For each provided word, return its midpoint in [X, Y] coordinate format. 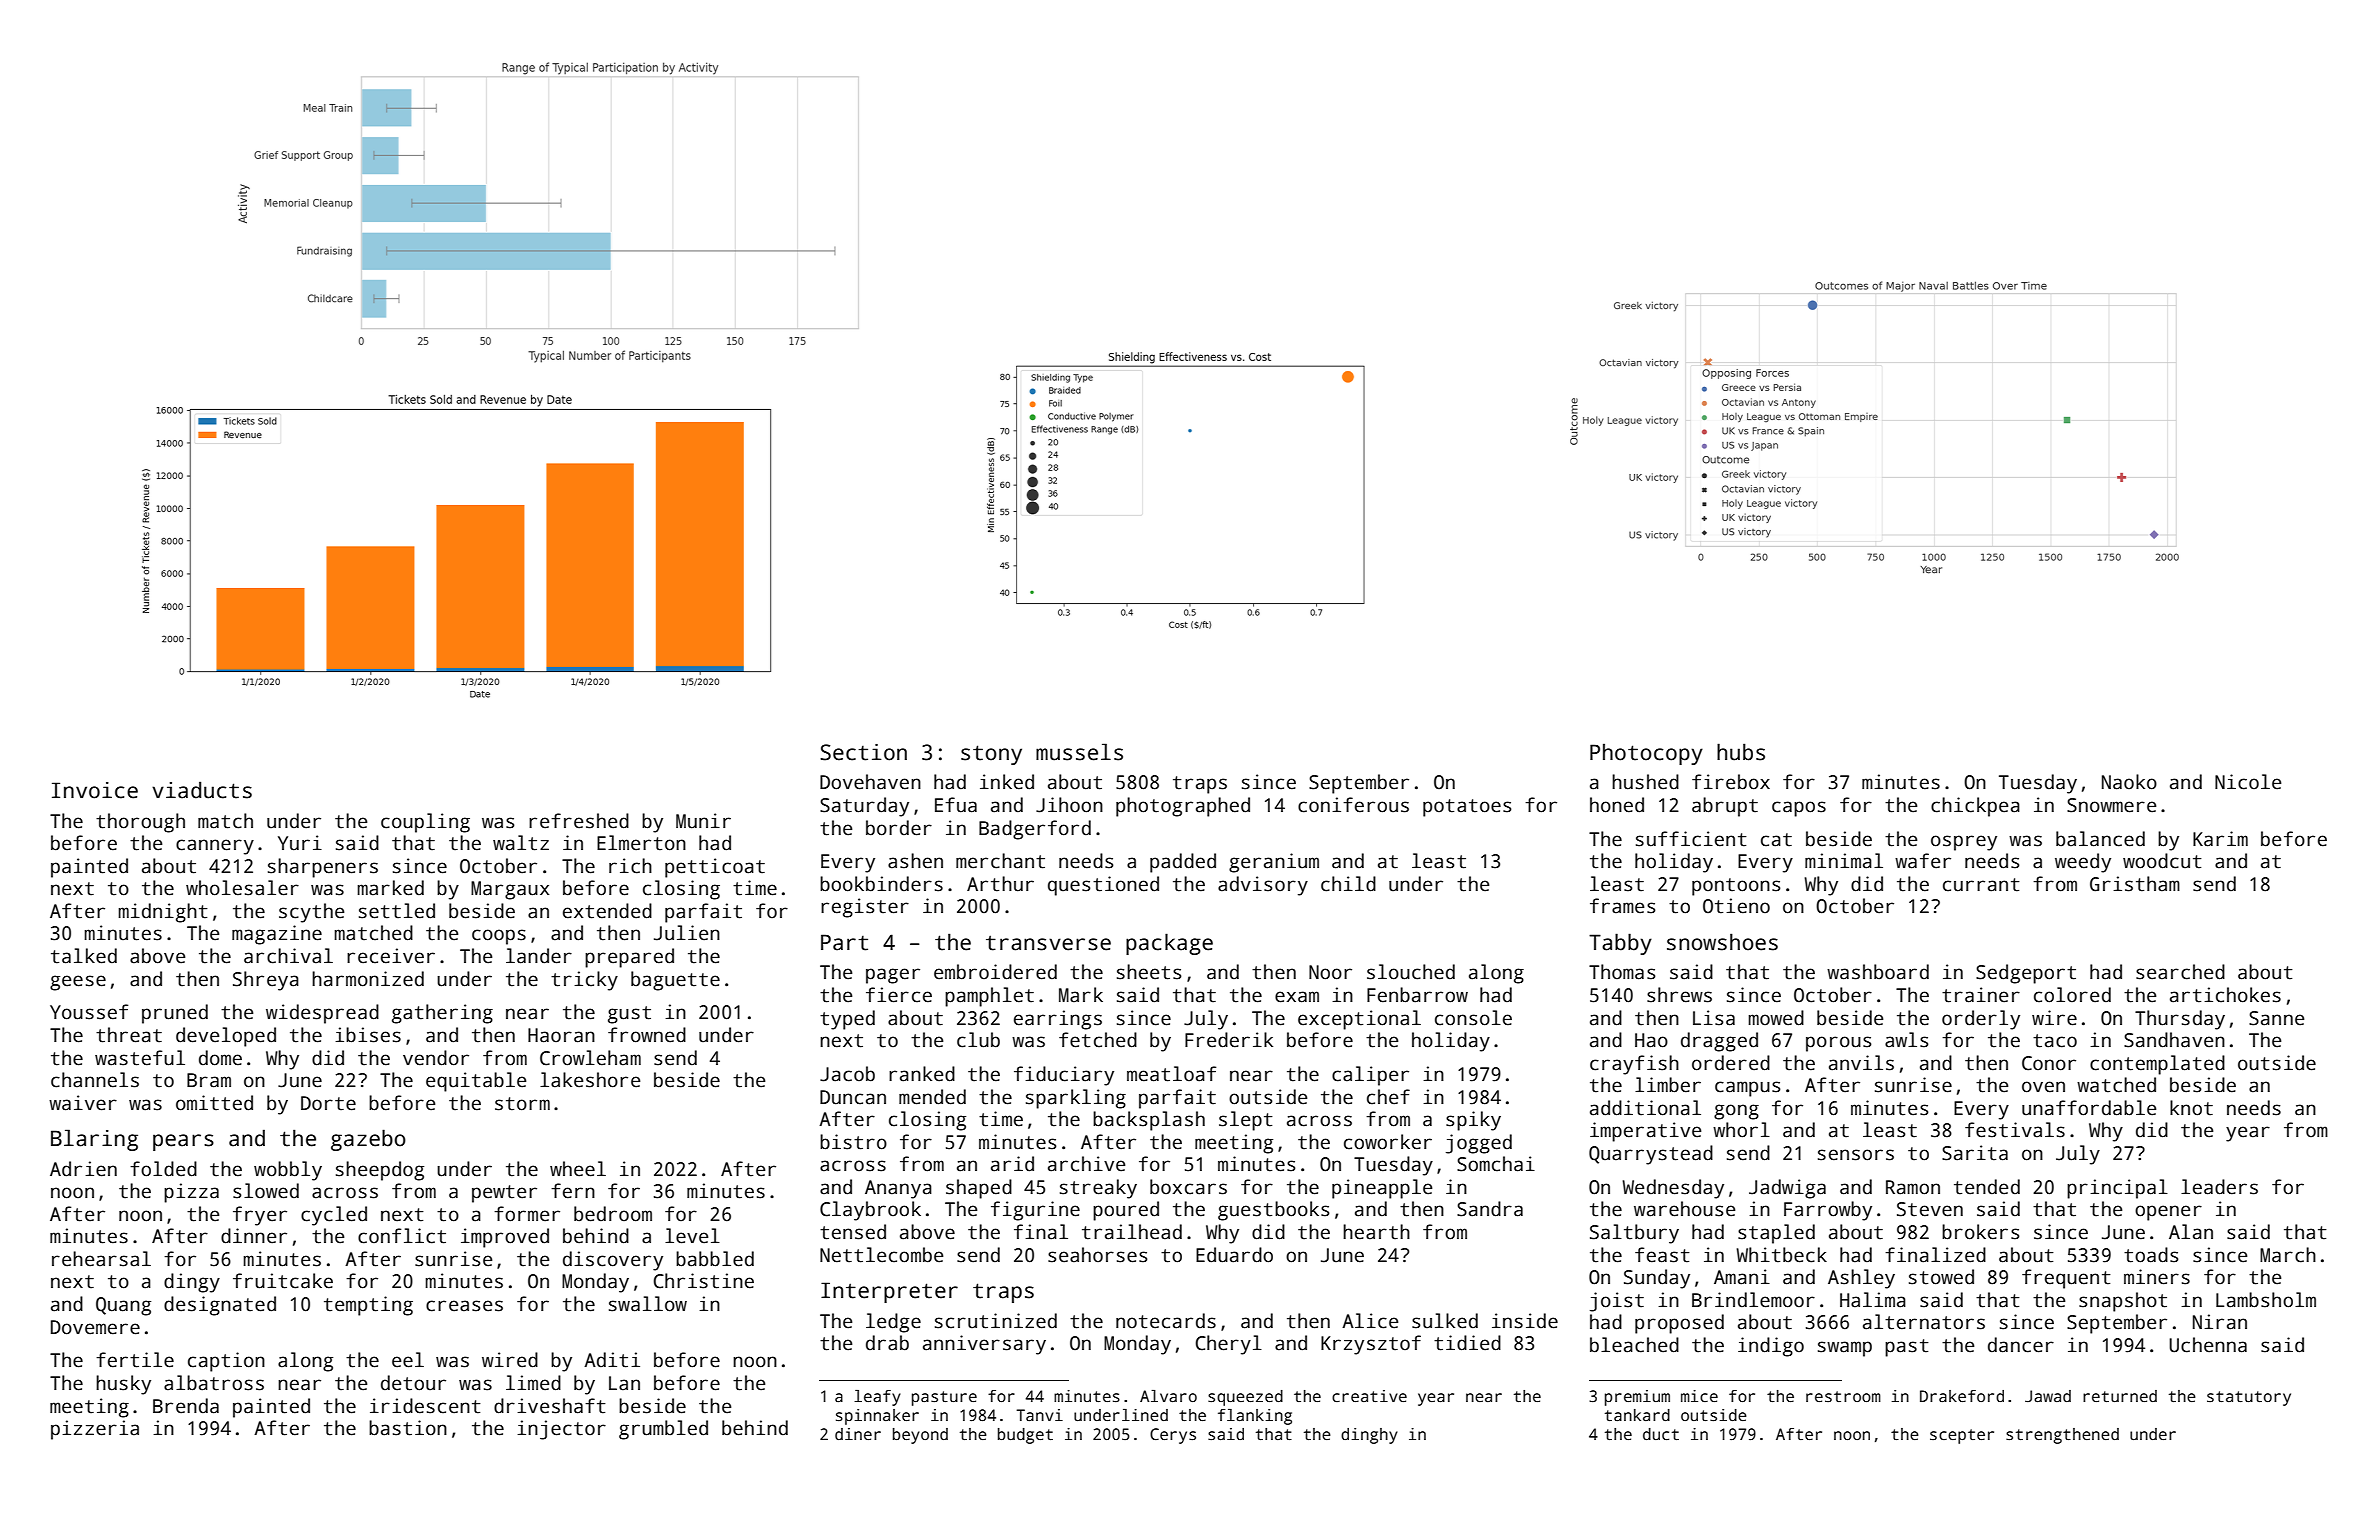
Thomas [1622, 972]
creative [1369, 1396]
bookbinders [881, 884]
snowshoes [1722, 942]
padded [1183, 863]
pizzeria [95, 1430]
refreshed [579, 821]
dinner [254, 1236]
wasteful [140, 1058]
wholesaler [242, 888]
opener [2168, 1213]
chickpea [1975, 807]
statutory [2249, 1398]
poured [1126, 1211]
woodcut [2162, 861]
